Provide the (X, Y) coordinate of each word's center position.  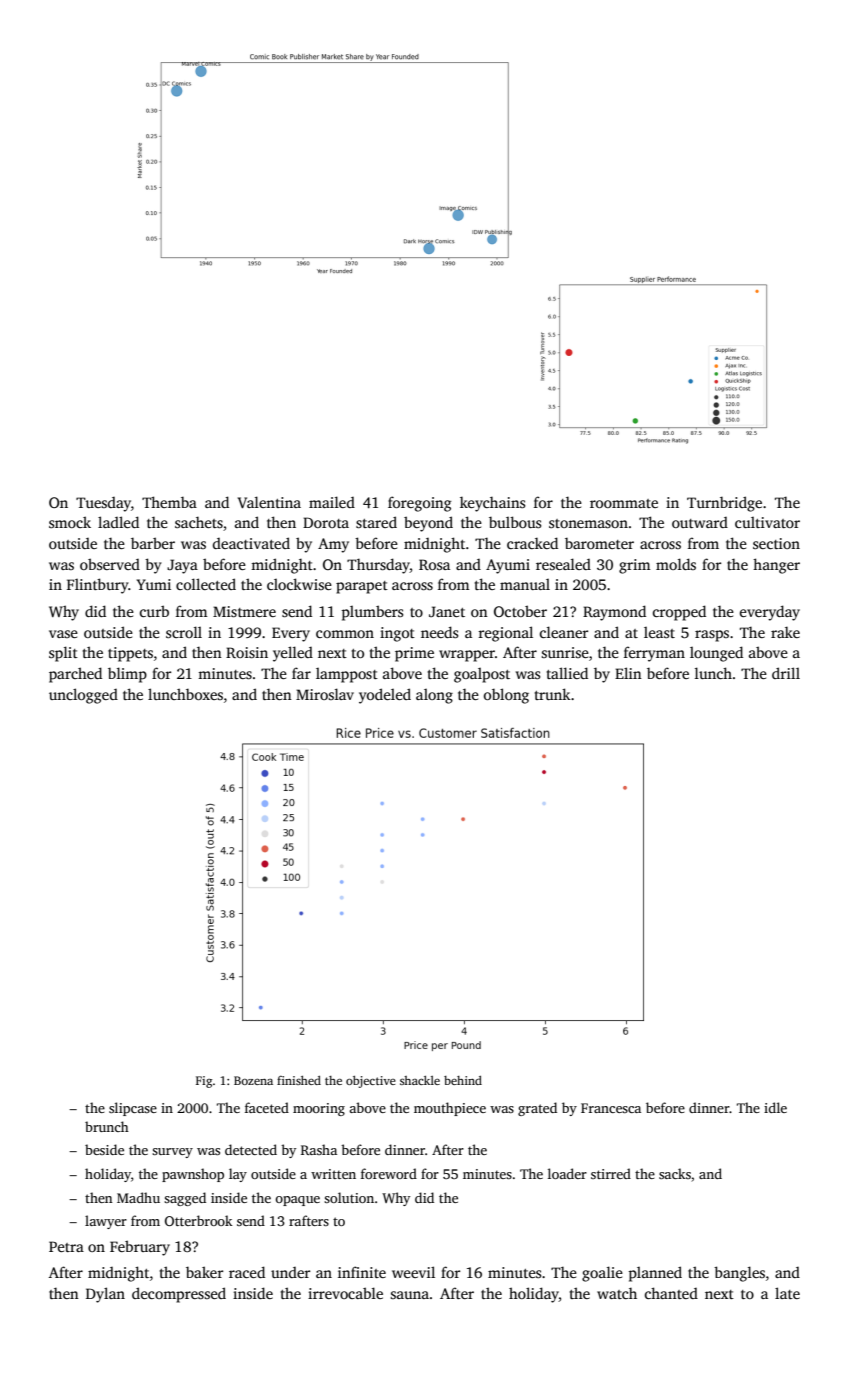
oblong (506, 696)
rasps (712, 636)
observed (110, 564)
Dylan (105, 1295)
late (787, 1293)
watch (617, 1293)
